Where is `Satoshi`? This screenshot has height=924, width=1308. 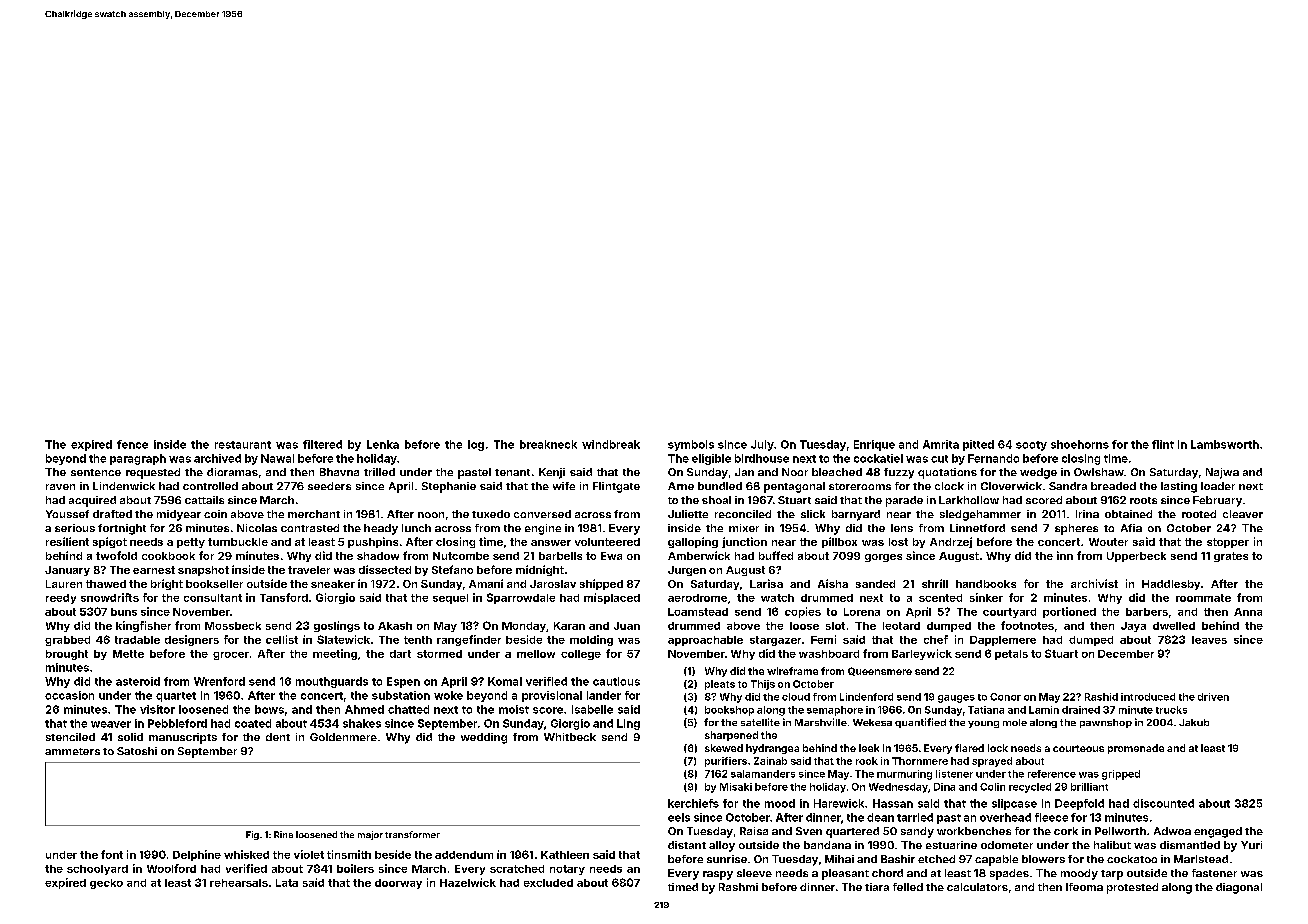
Satoshi is located at coordinates (137, 751).
